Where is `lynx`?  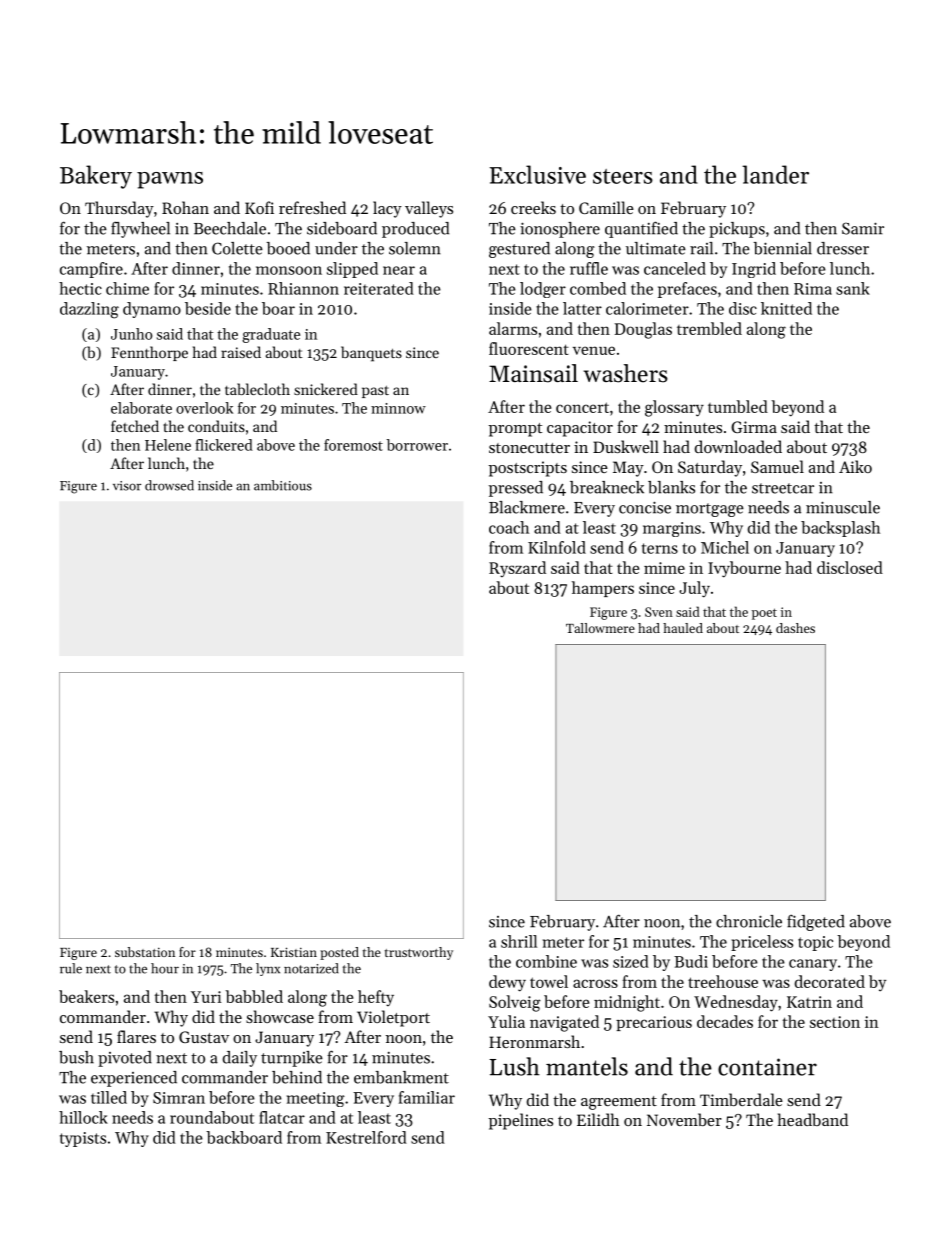
lynx is located at coordinates (268, 969).
